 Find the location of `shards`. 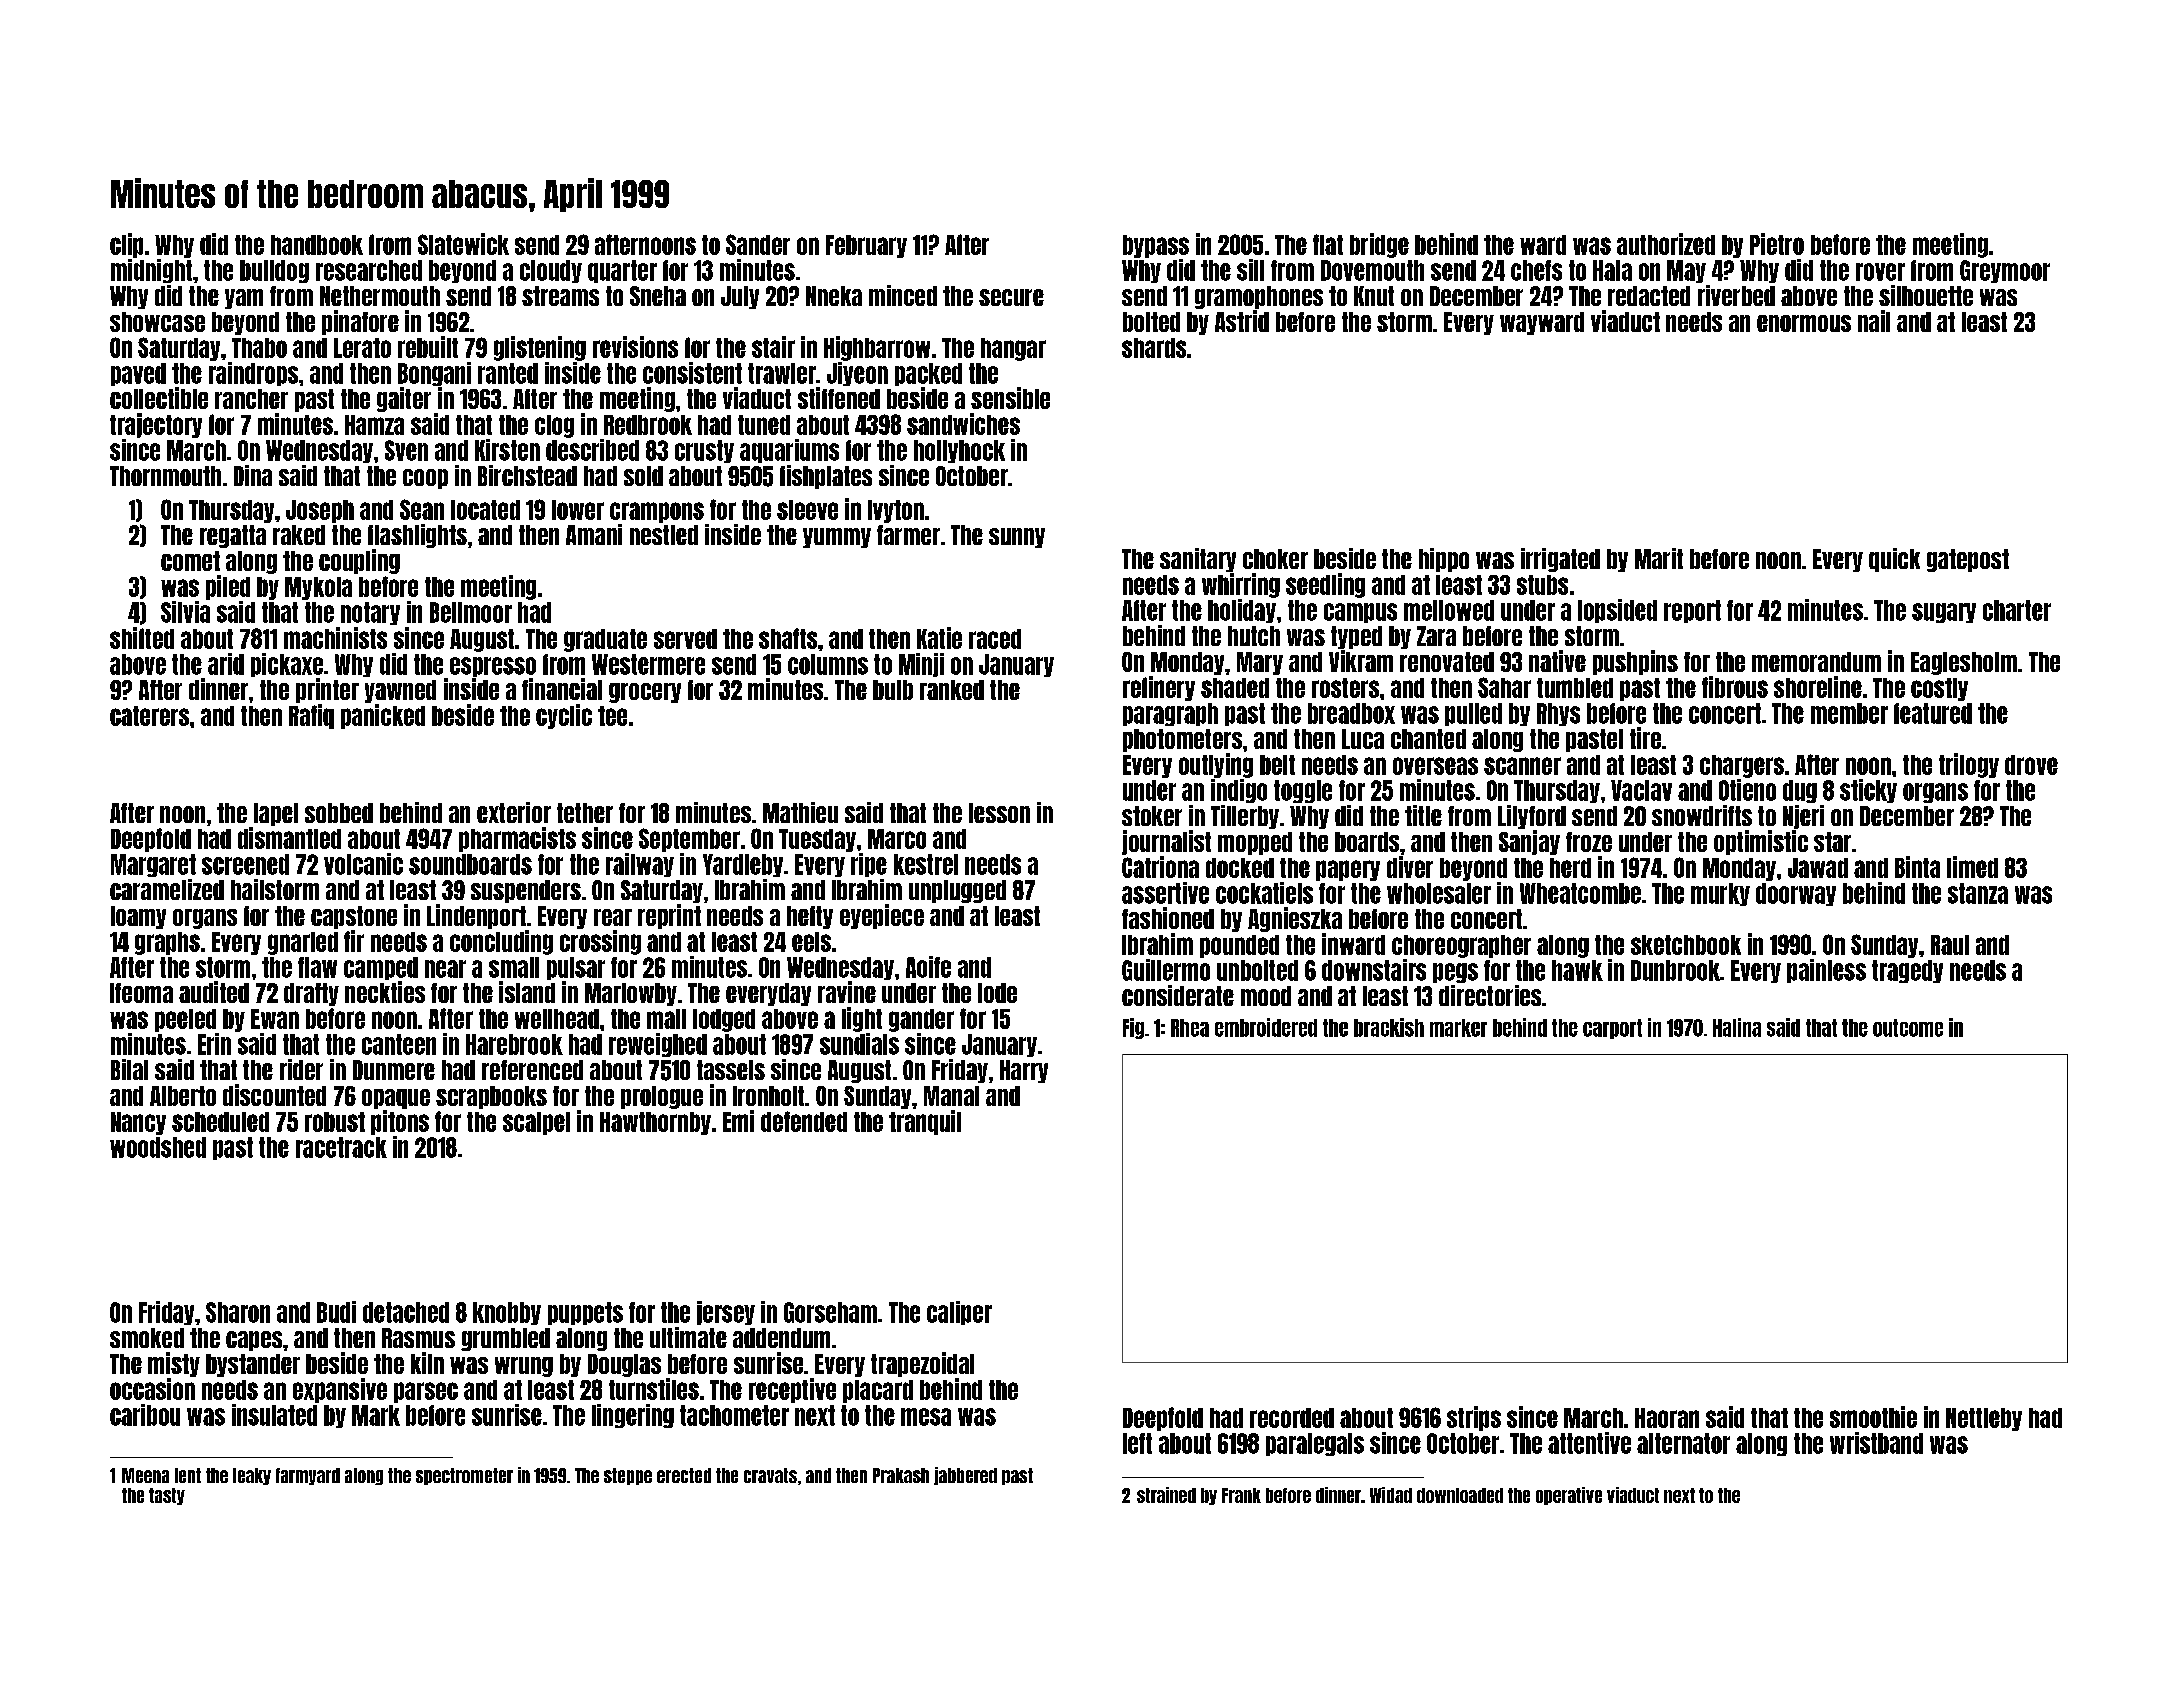

shards is located at coordinates (1154, 348).
